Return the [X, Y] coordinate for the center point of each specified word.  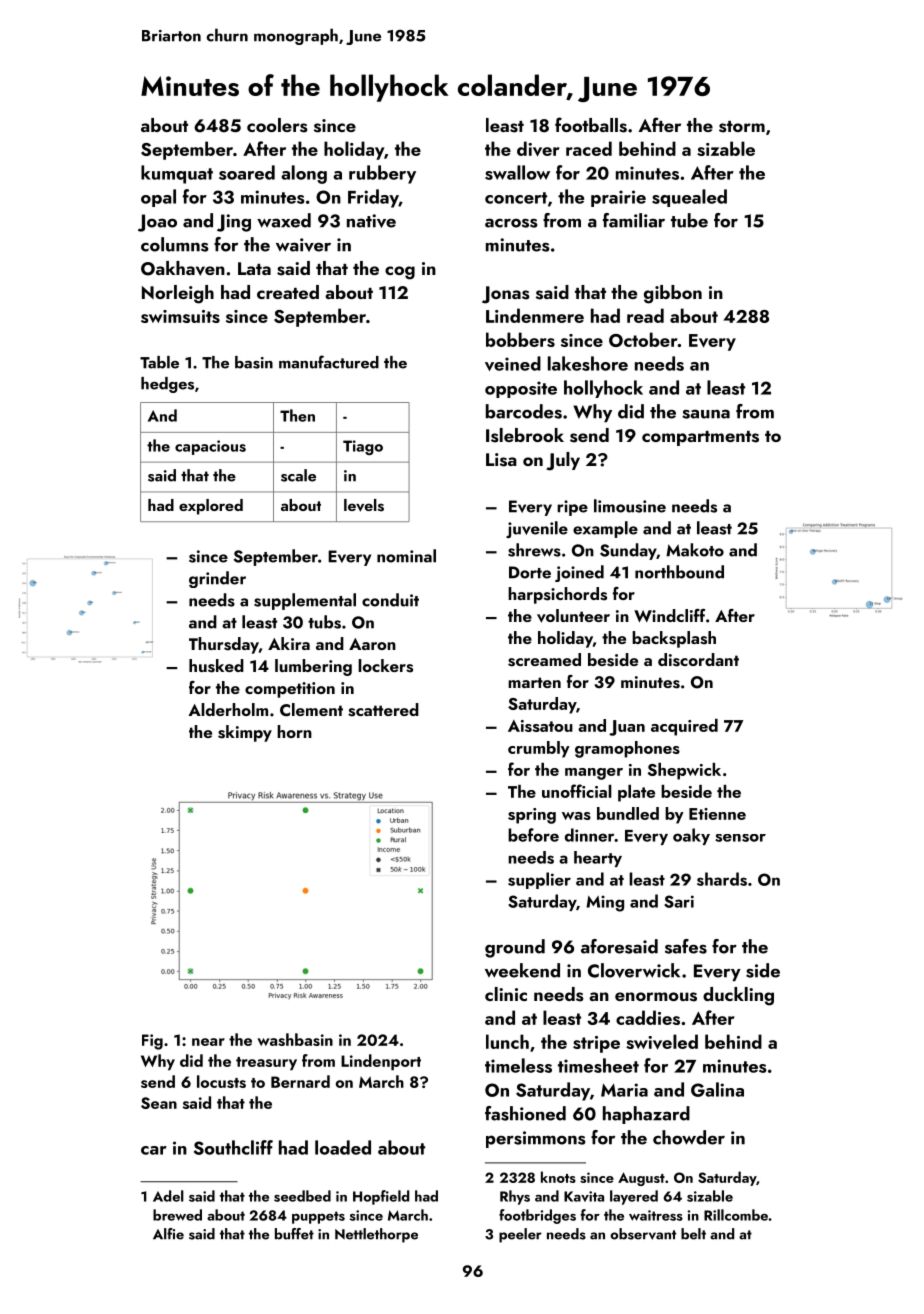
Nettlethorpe [376, 1235]
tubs [324, 622]
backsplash [674, 639]
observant [643, 1234]
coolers [277, 125]
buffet [294, 1234]
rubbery [382, 174]
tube [689, 220]
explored [211, 507]
